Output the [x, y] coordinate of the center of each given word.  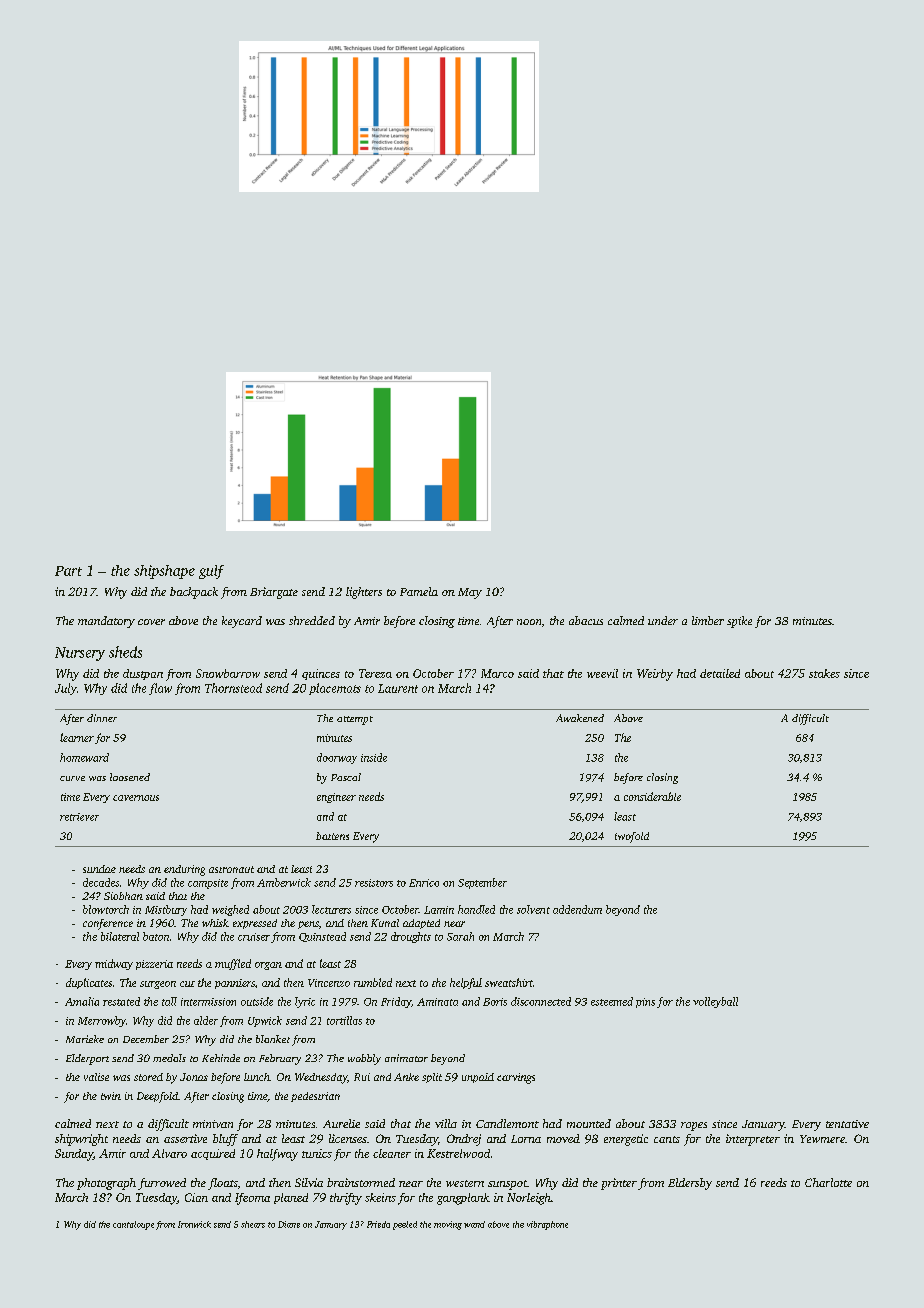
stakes [824, 673]
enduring [184, 870]
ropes [694, 1126]
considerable [652, 796]
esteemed [612, 1001]
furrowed [162, 1184]
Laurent [398, 688]
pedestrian [315, 1097]
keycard [242, 622]
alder [206, 1020]
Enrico [424, 883]
